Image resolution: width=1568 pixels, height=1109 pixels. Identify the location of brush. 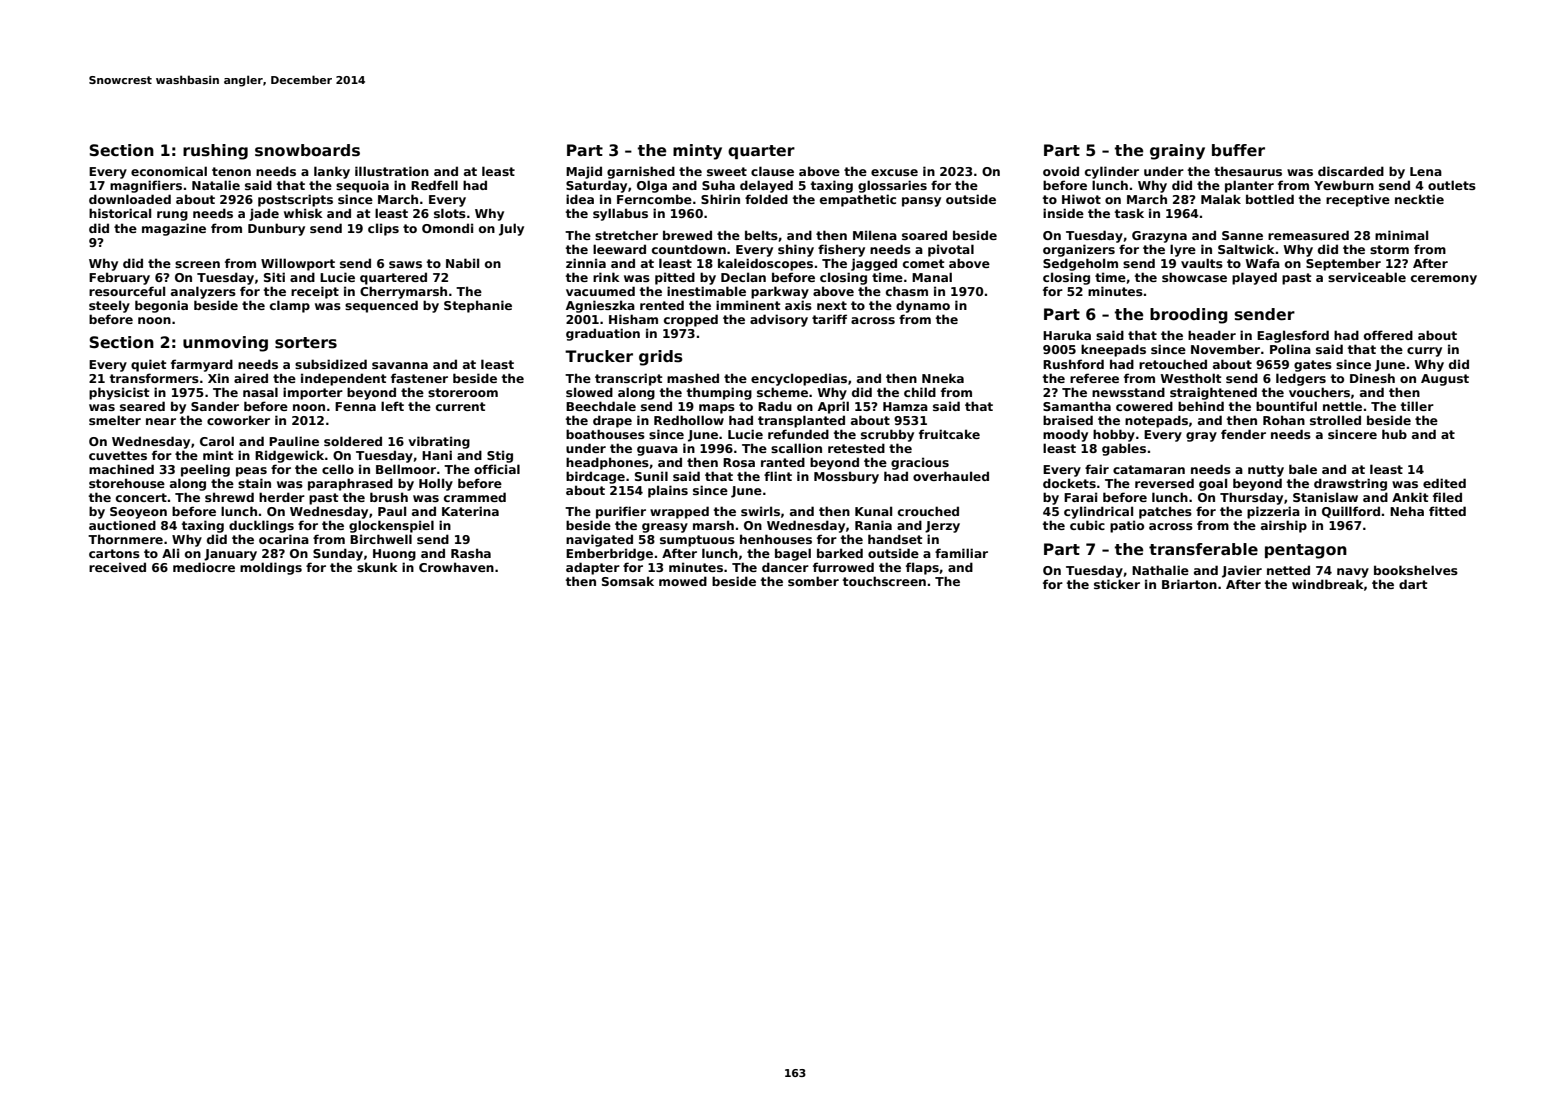
(389, 497).
